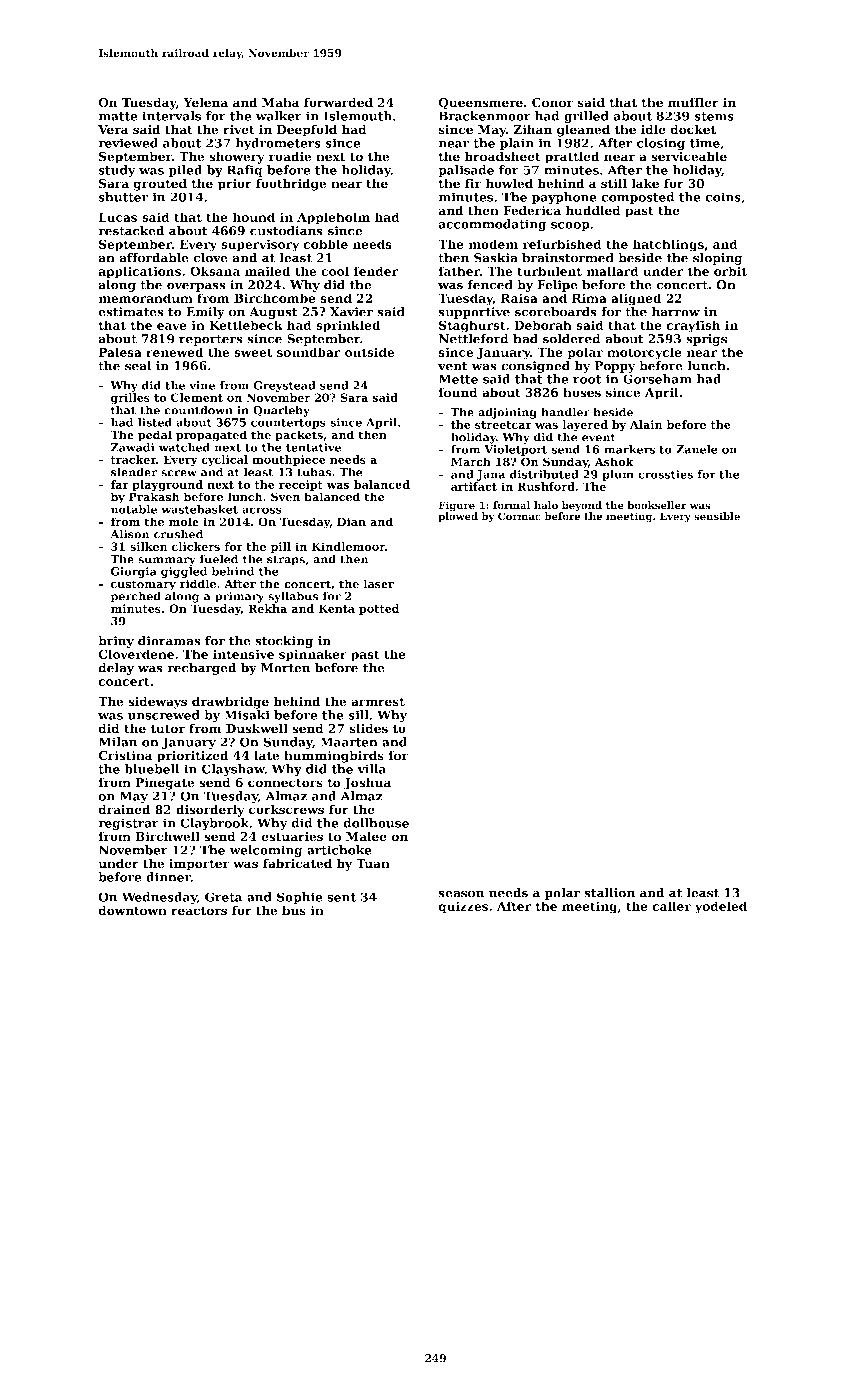  What do you see at coordinates (378, 702) in the screenshot?
I see `armrest` at bounding box center [378, 702].
